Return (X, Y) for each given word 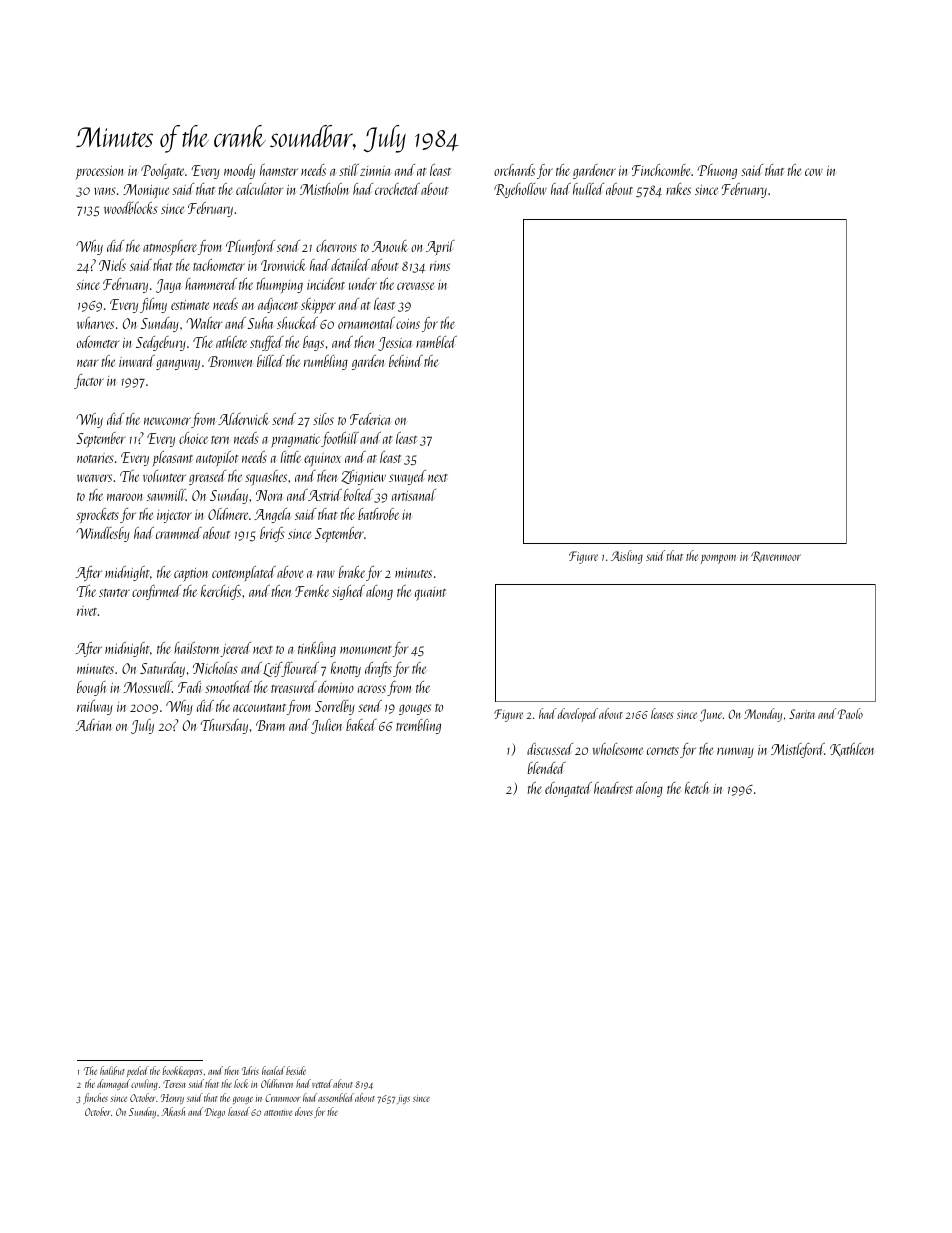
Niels (112, 265)
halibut (112, 1070)
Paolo (850, 713)
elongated (568, 789)
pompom (718, 559)
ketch (697, 788)
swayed (407, 477)
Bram (270, 725)
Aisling (627, 557)
